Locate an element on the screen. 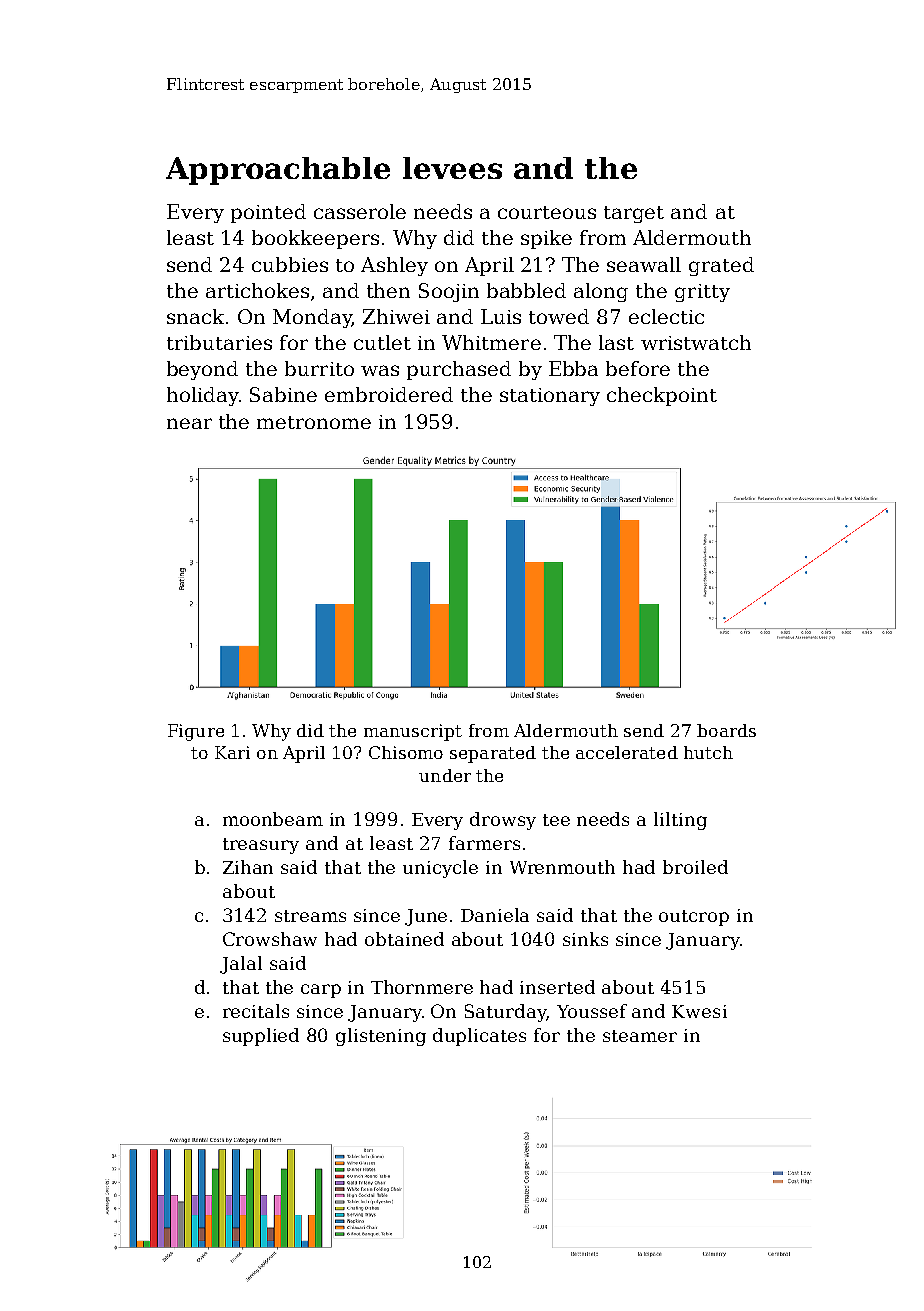  accelerated is located at coordinates (627, 752).
